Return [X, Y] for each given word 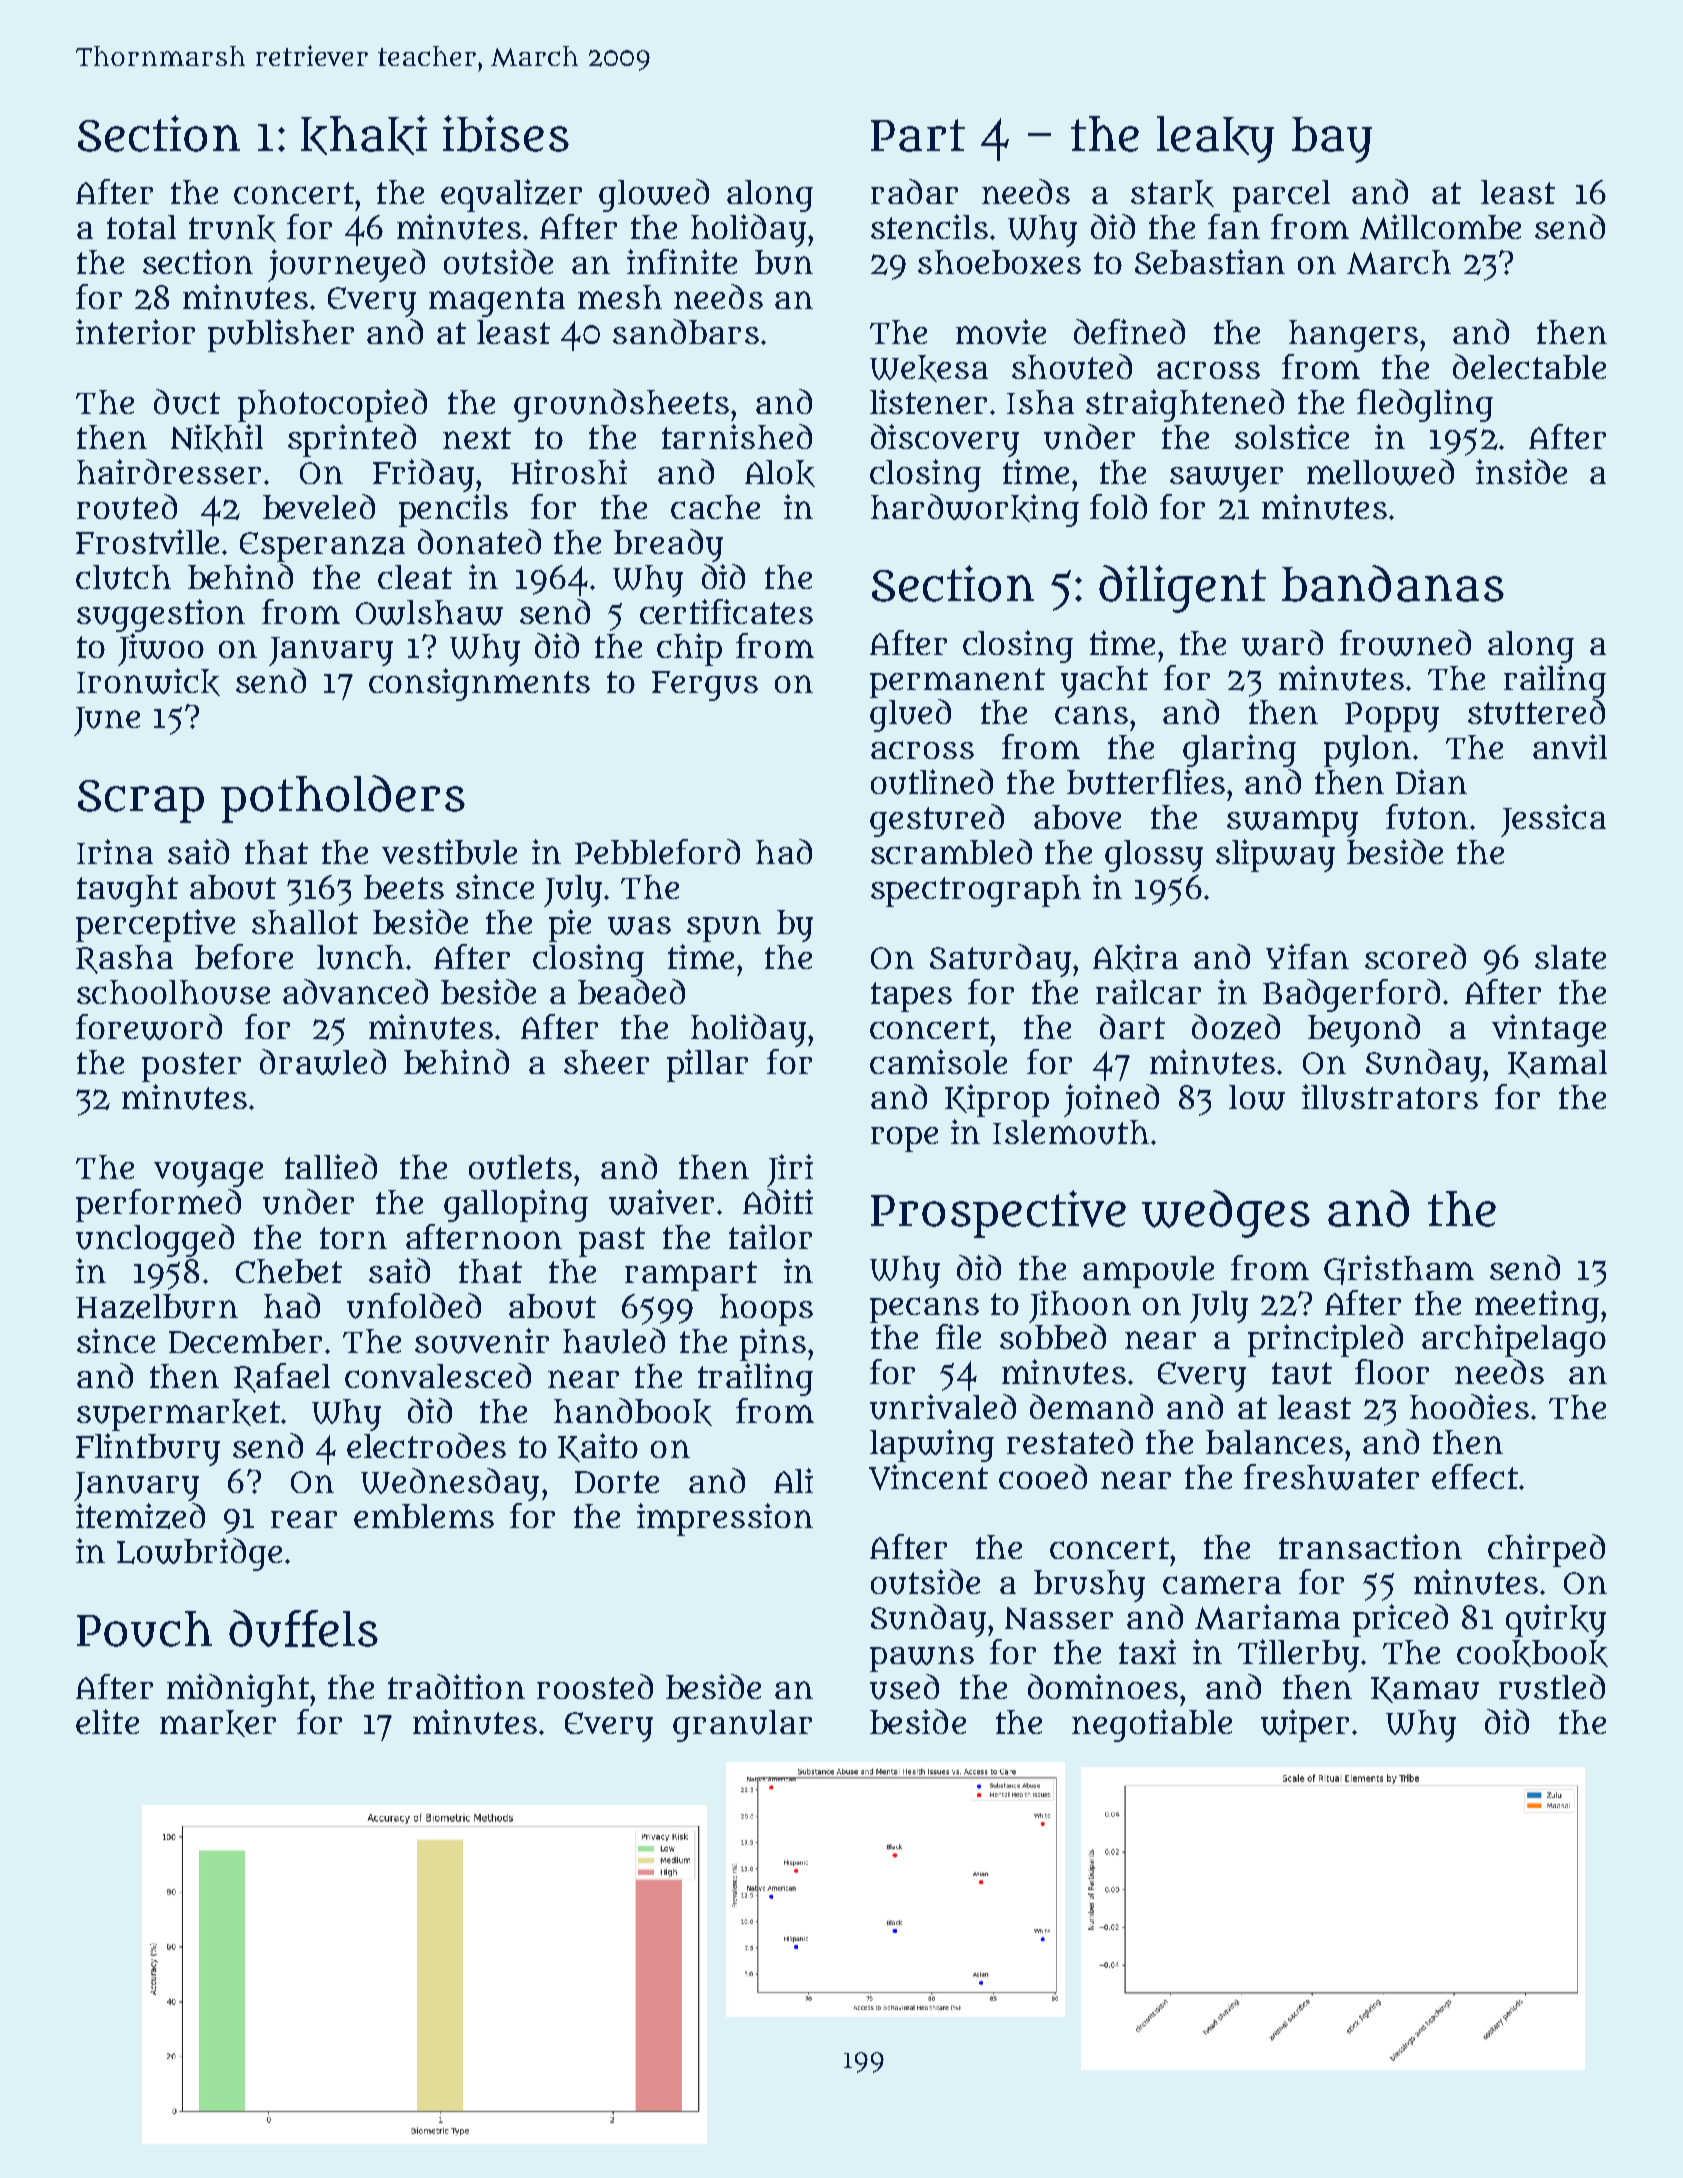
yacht [1104, 682]
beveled [319, 506]
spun [724, 929]
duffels [303, 1628]
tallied [331, 1166]
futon [1427, 817]
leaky [1215, 139]
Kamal [1557, 1064]
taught [127, 891]
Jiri [790, 1170]
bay [1332, 140]
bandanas [1393, 583]
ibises [506, 133]
